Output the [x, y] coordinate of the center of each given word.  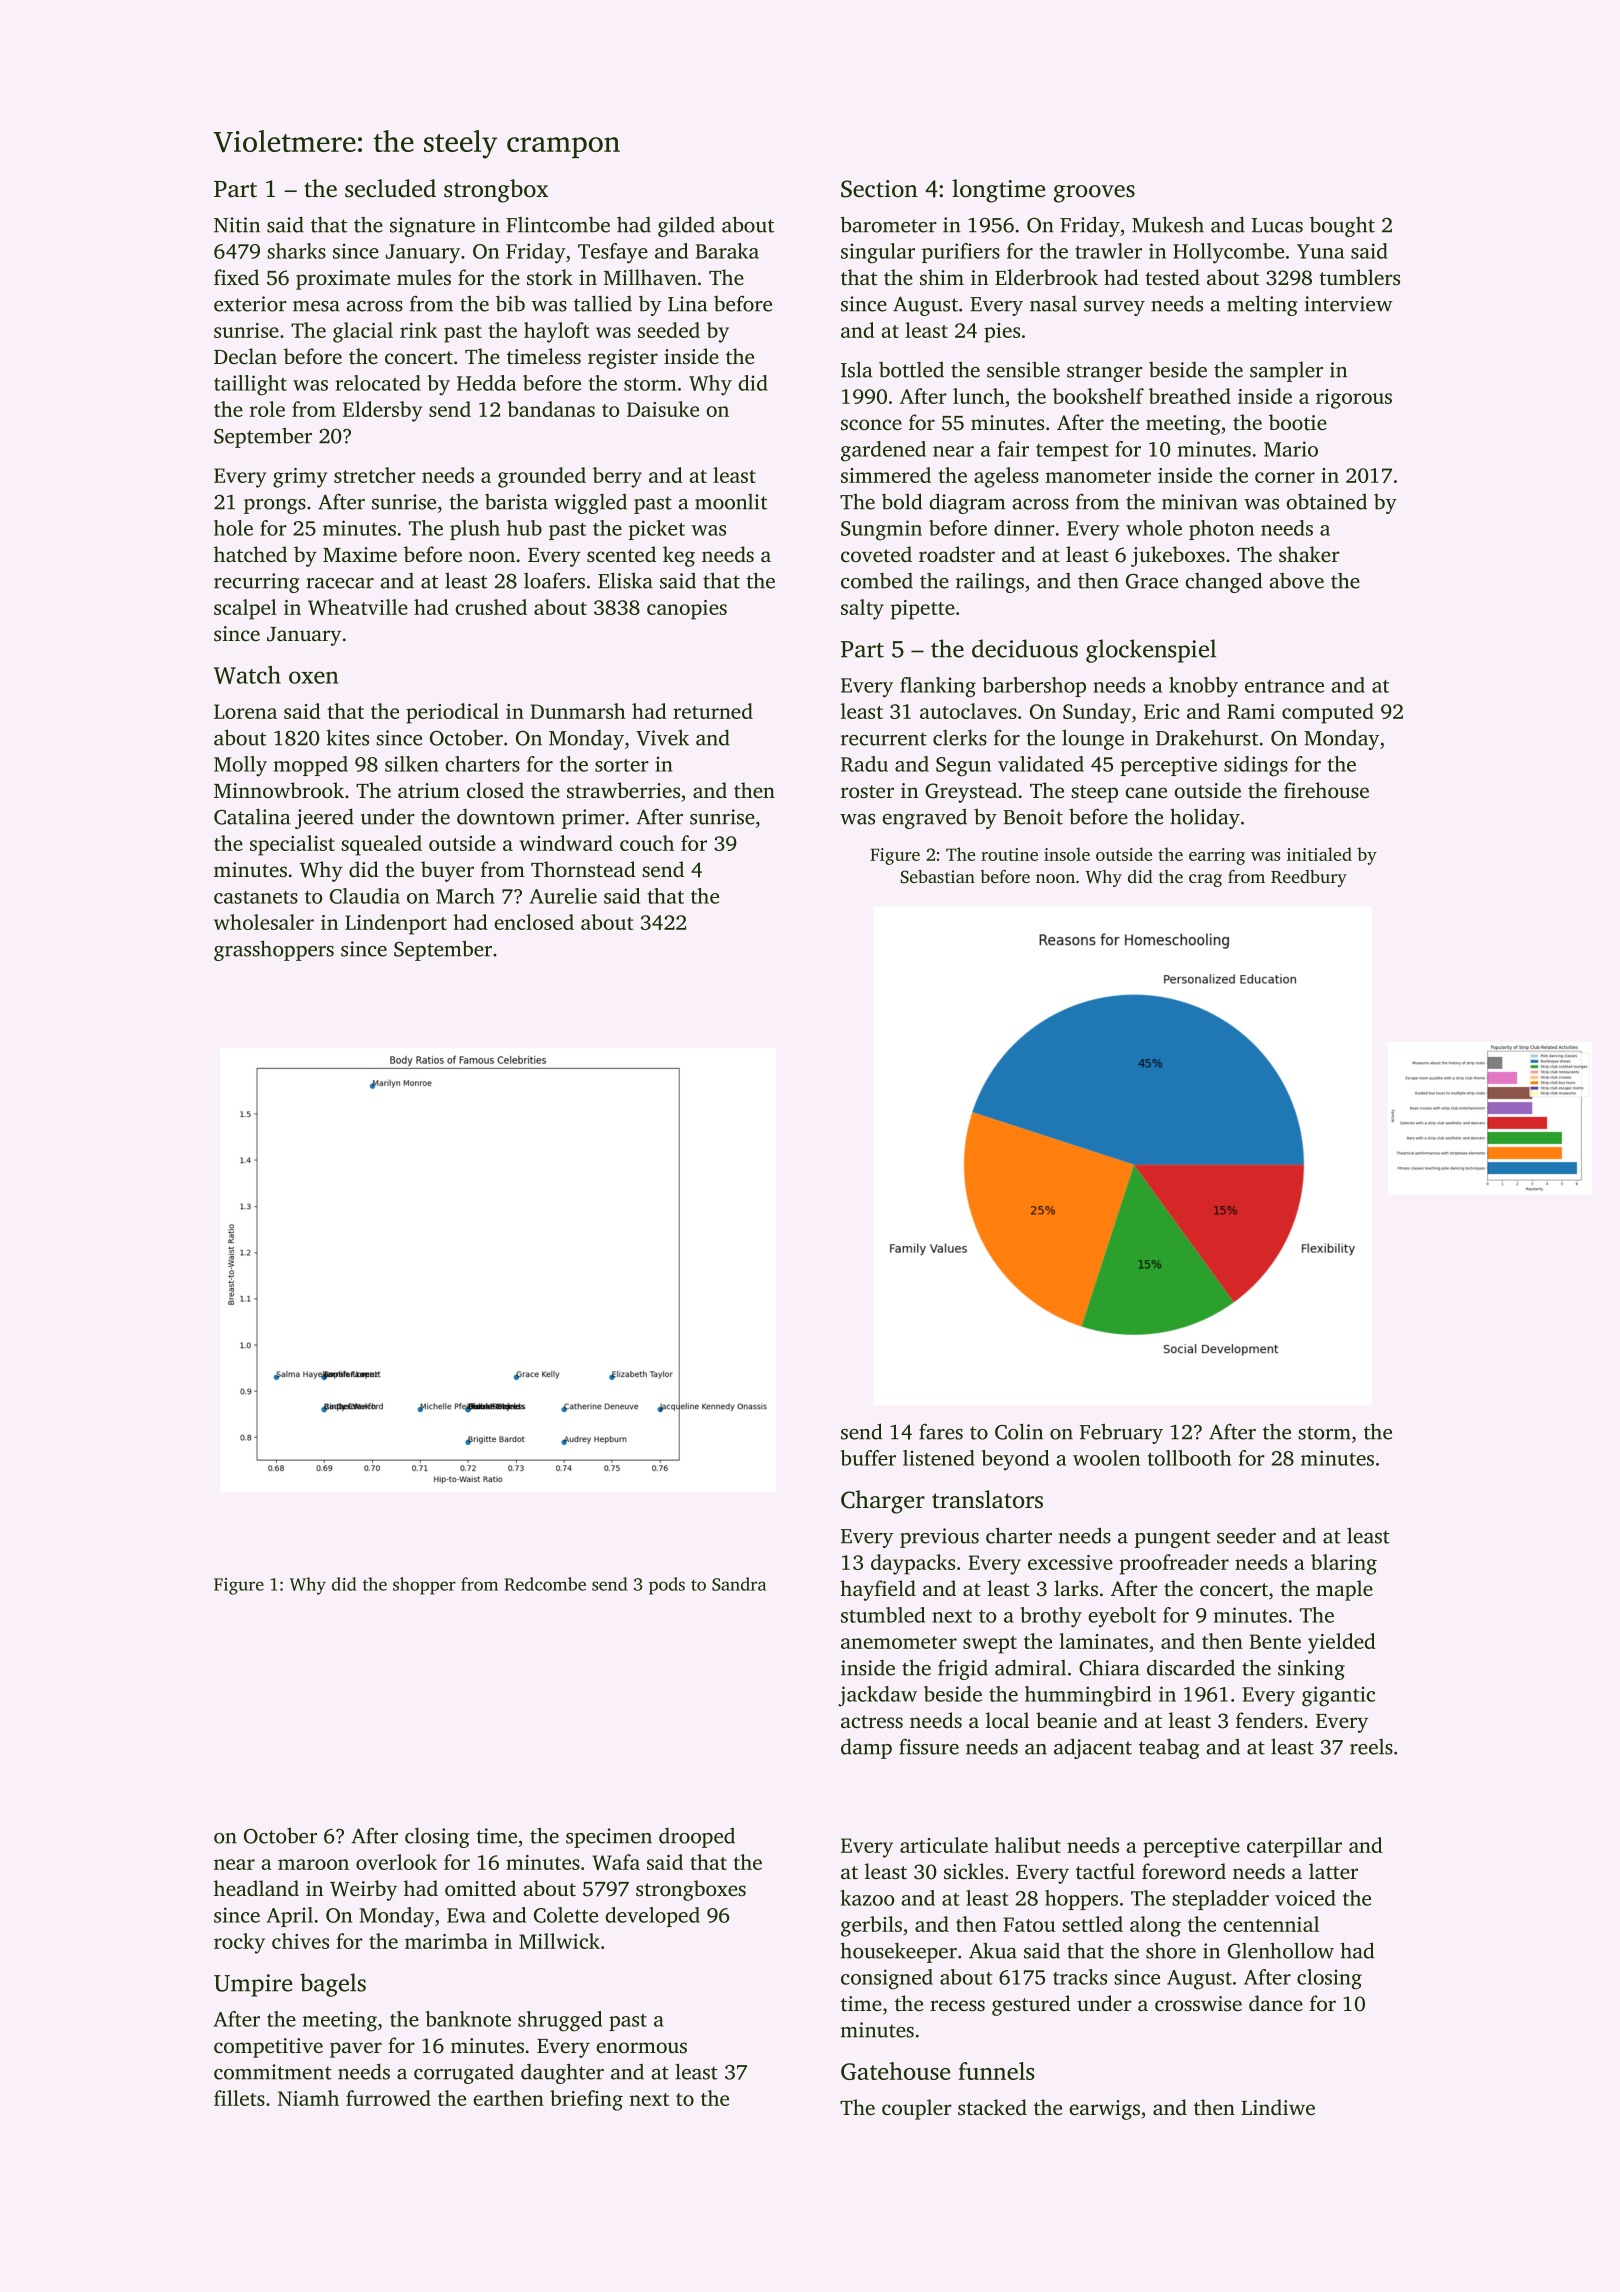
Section [879, 189]
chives [300, 1941]
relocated [378, 383]
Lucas [1277, 225]
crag [1205, 880]
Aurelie [563, 896]
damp [866, 1748]
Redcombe [545, 1584]
